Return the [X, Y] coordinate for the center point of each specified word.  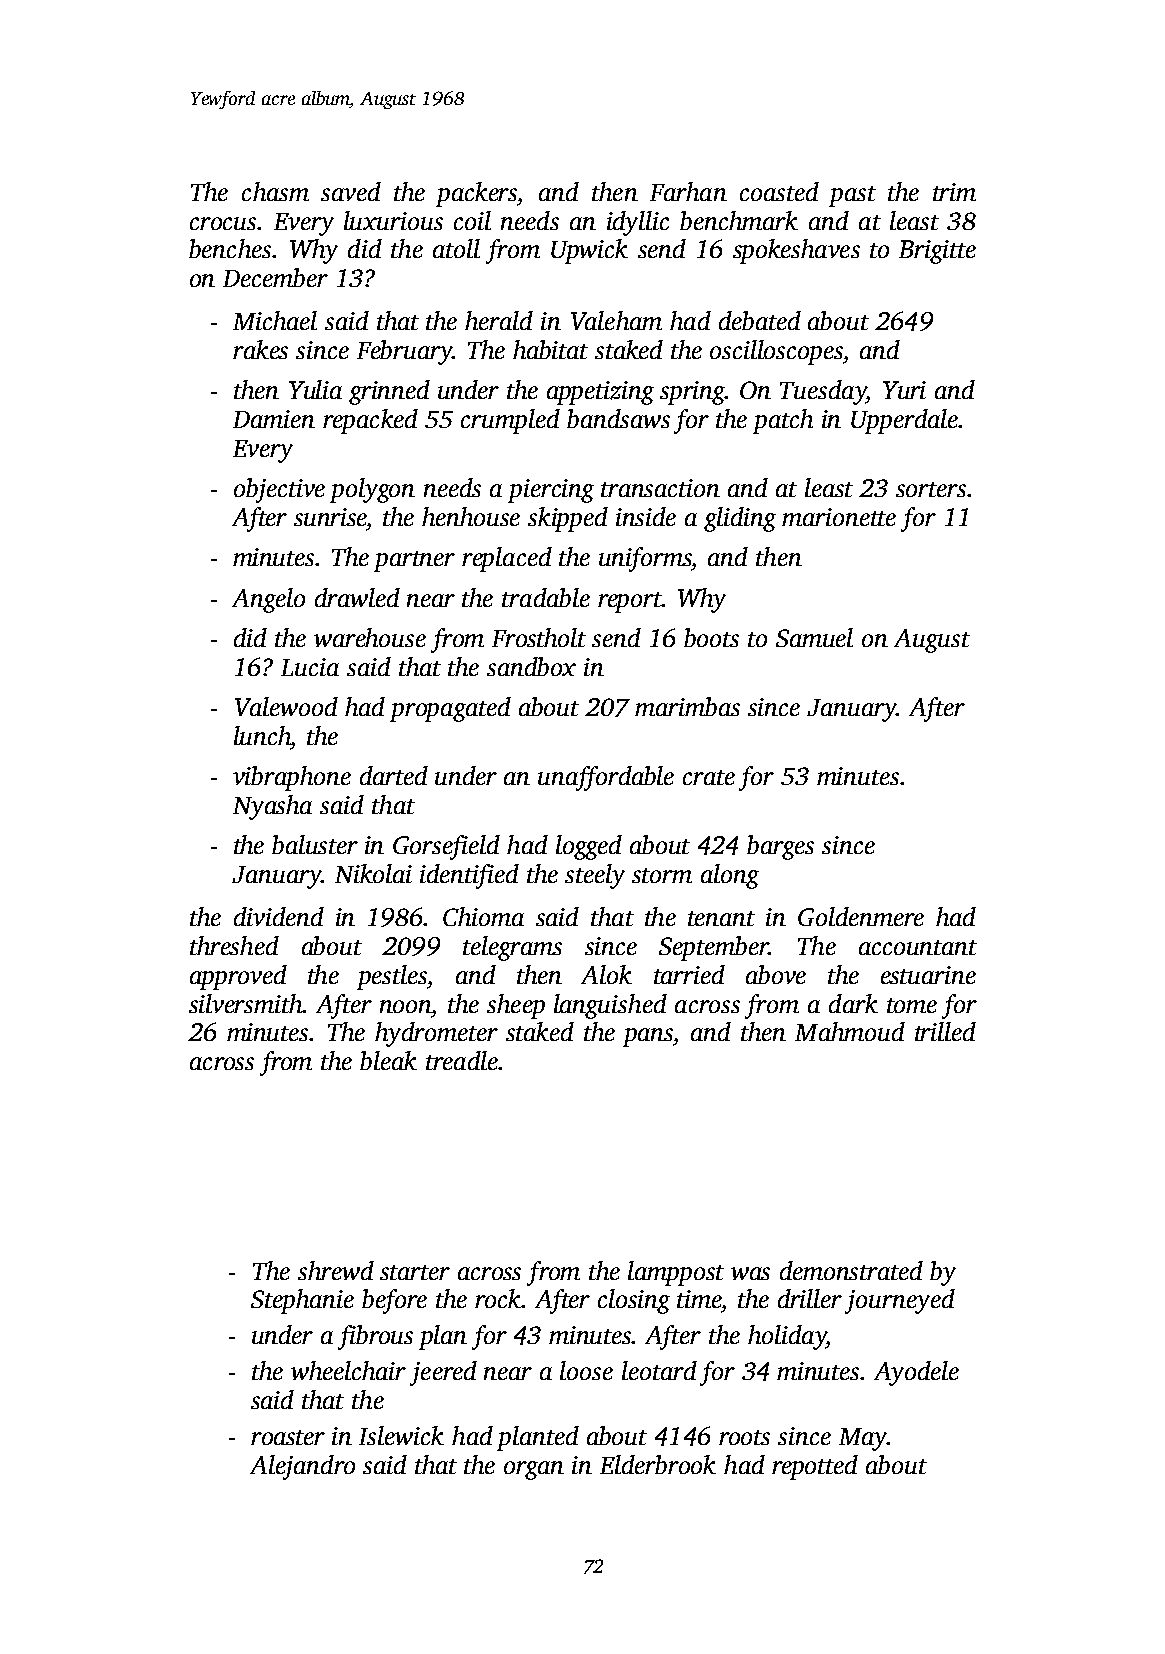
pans [648, 1037]
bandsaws [618, 418]
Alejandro [302, 1467]
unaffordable [606, 778]
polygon [372, 490]
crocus [223, 223]
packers [476, 194]
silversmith [245, 1003]
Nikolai [373, 873]
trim [954, 192]
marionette [839, 517]
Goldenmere [861, 916]
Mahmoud [850, 1031]
